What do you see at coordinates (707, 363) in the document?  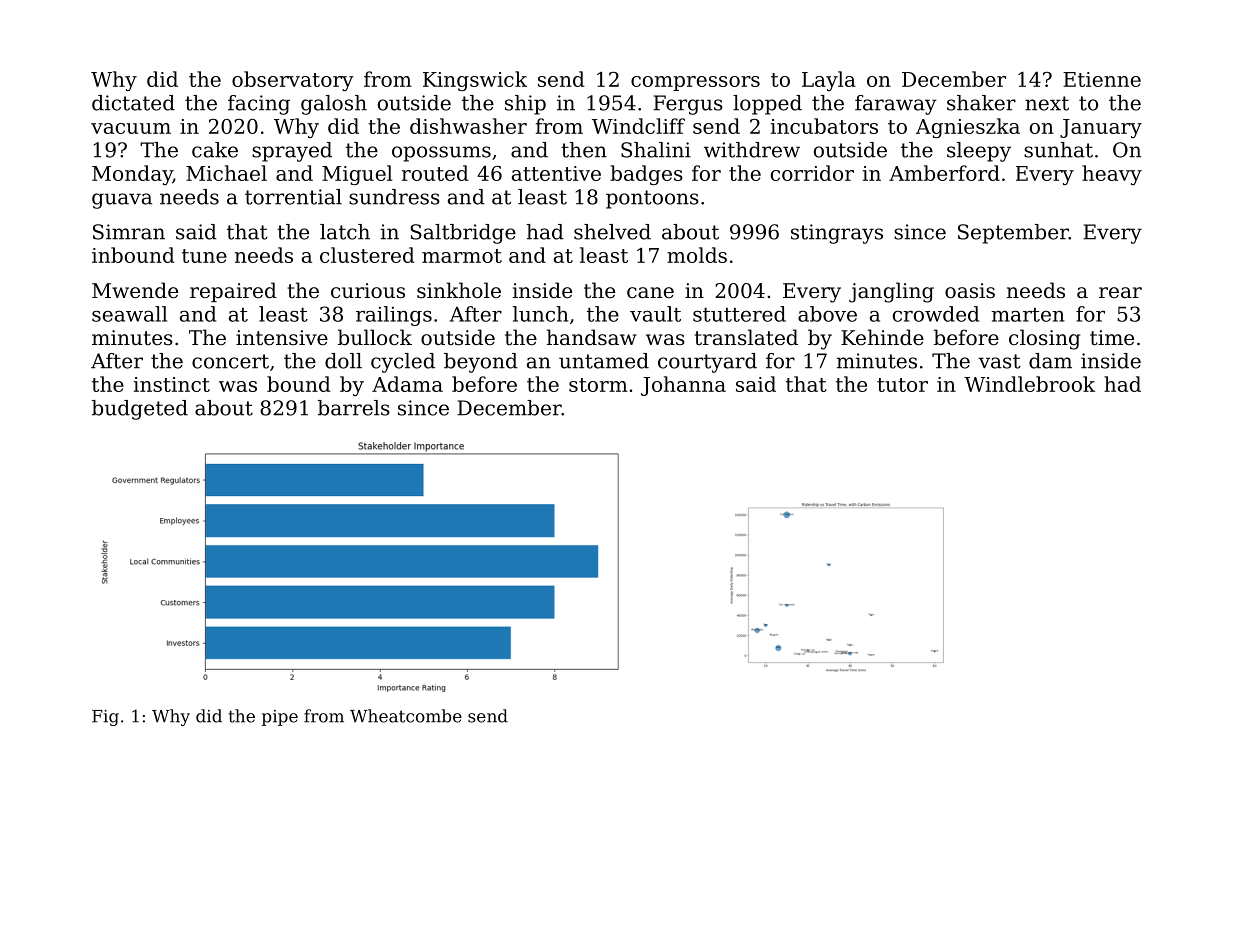 I see `courtyard` at bounding box center [707, 363].
